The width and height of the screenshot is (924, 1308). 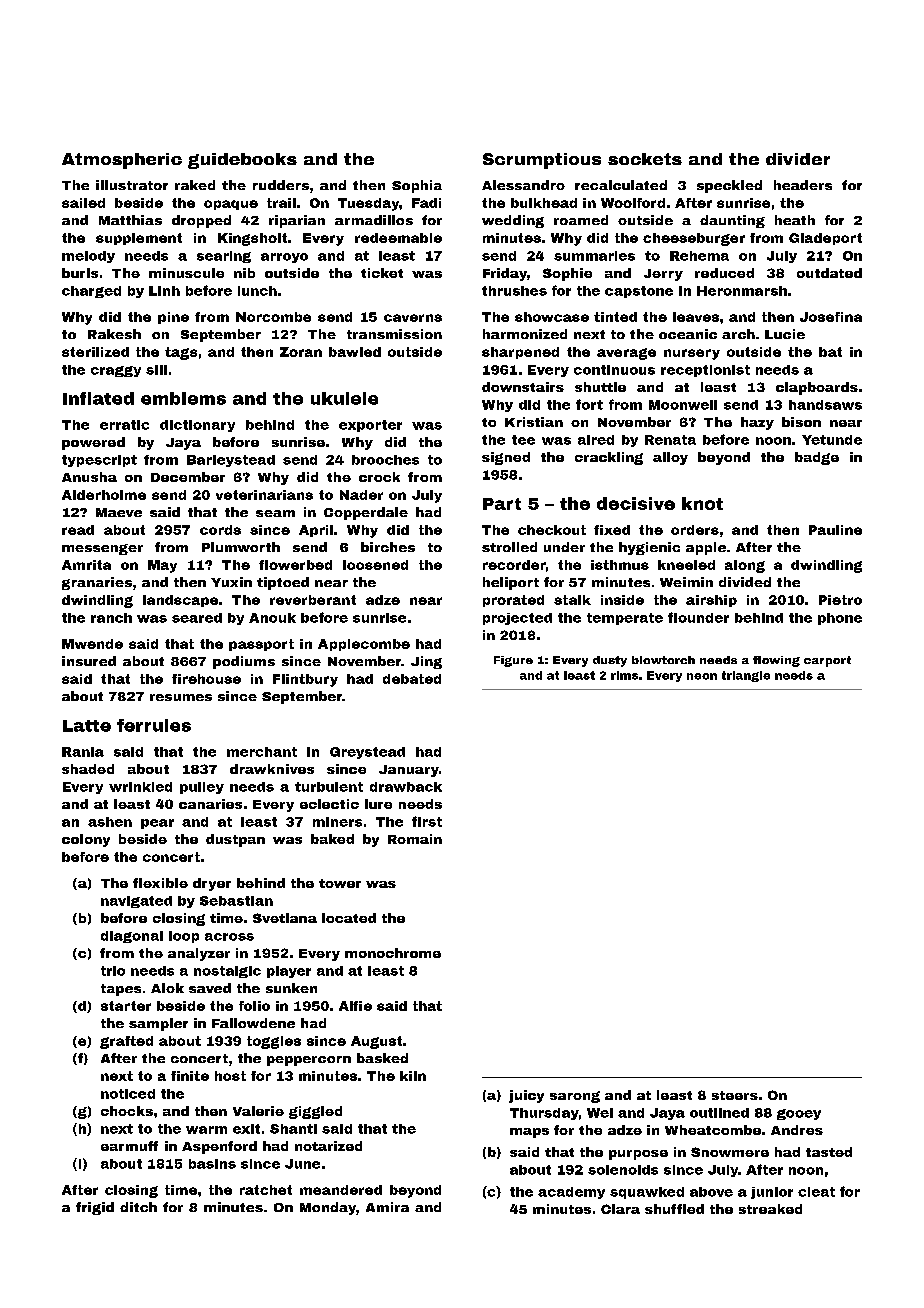 I want to click on signed, so click(x=506, y=458).
